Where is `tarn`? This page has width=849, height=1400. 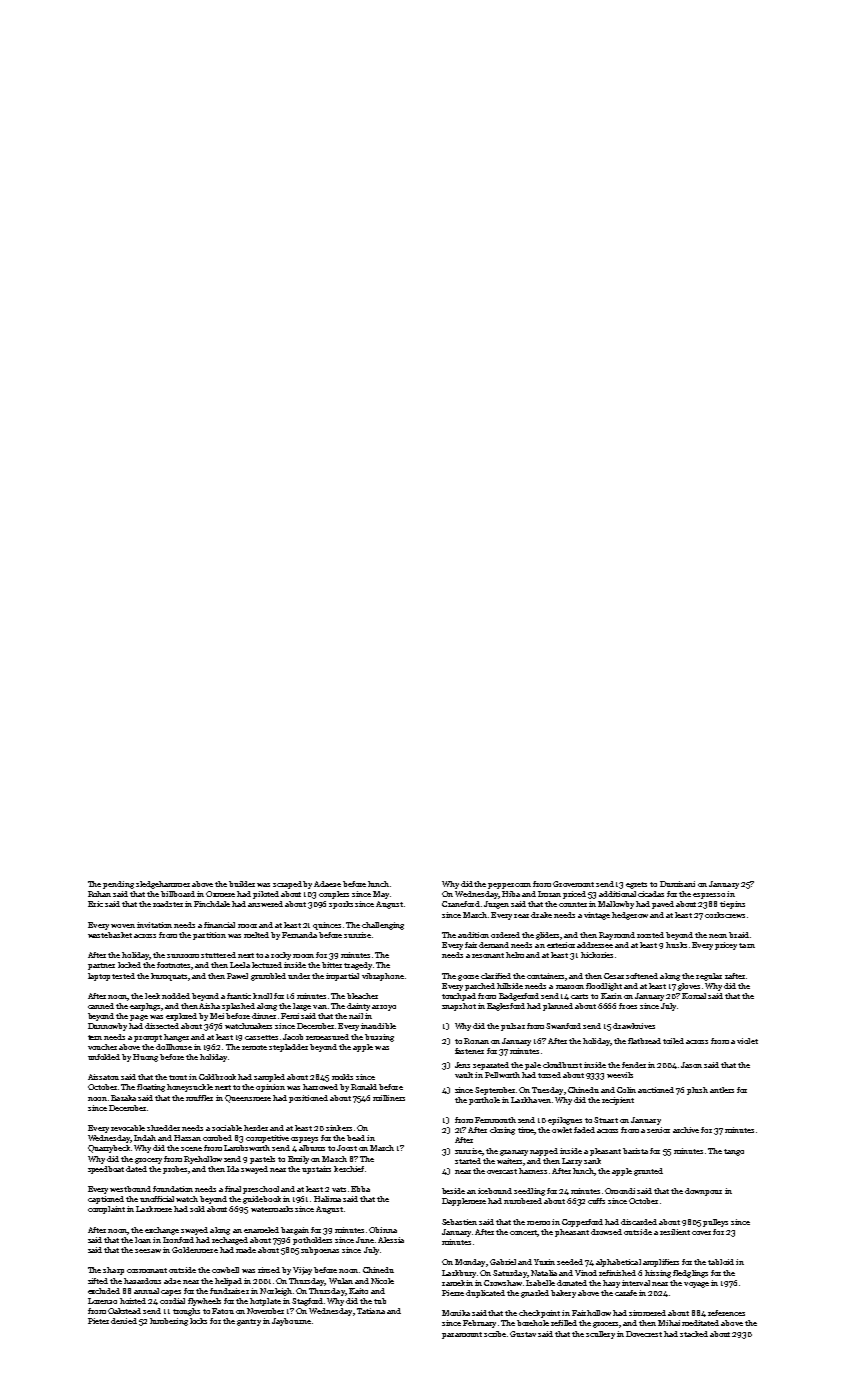 tarn is located at coordinates (747, 945).
